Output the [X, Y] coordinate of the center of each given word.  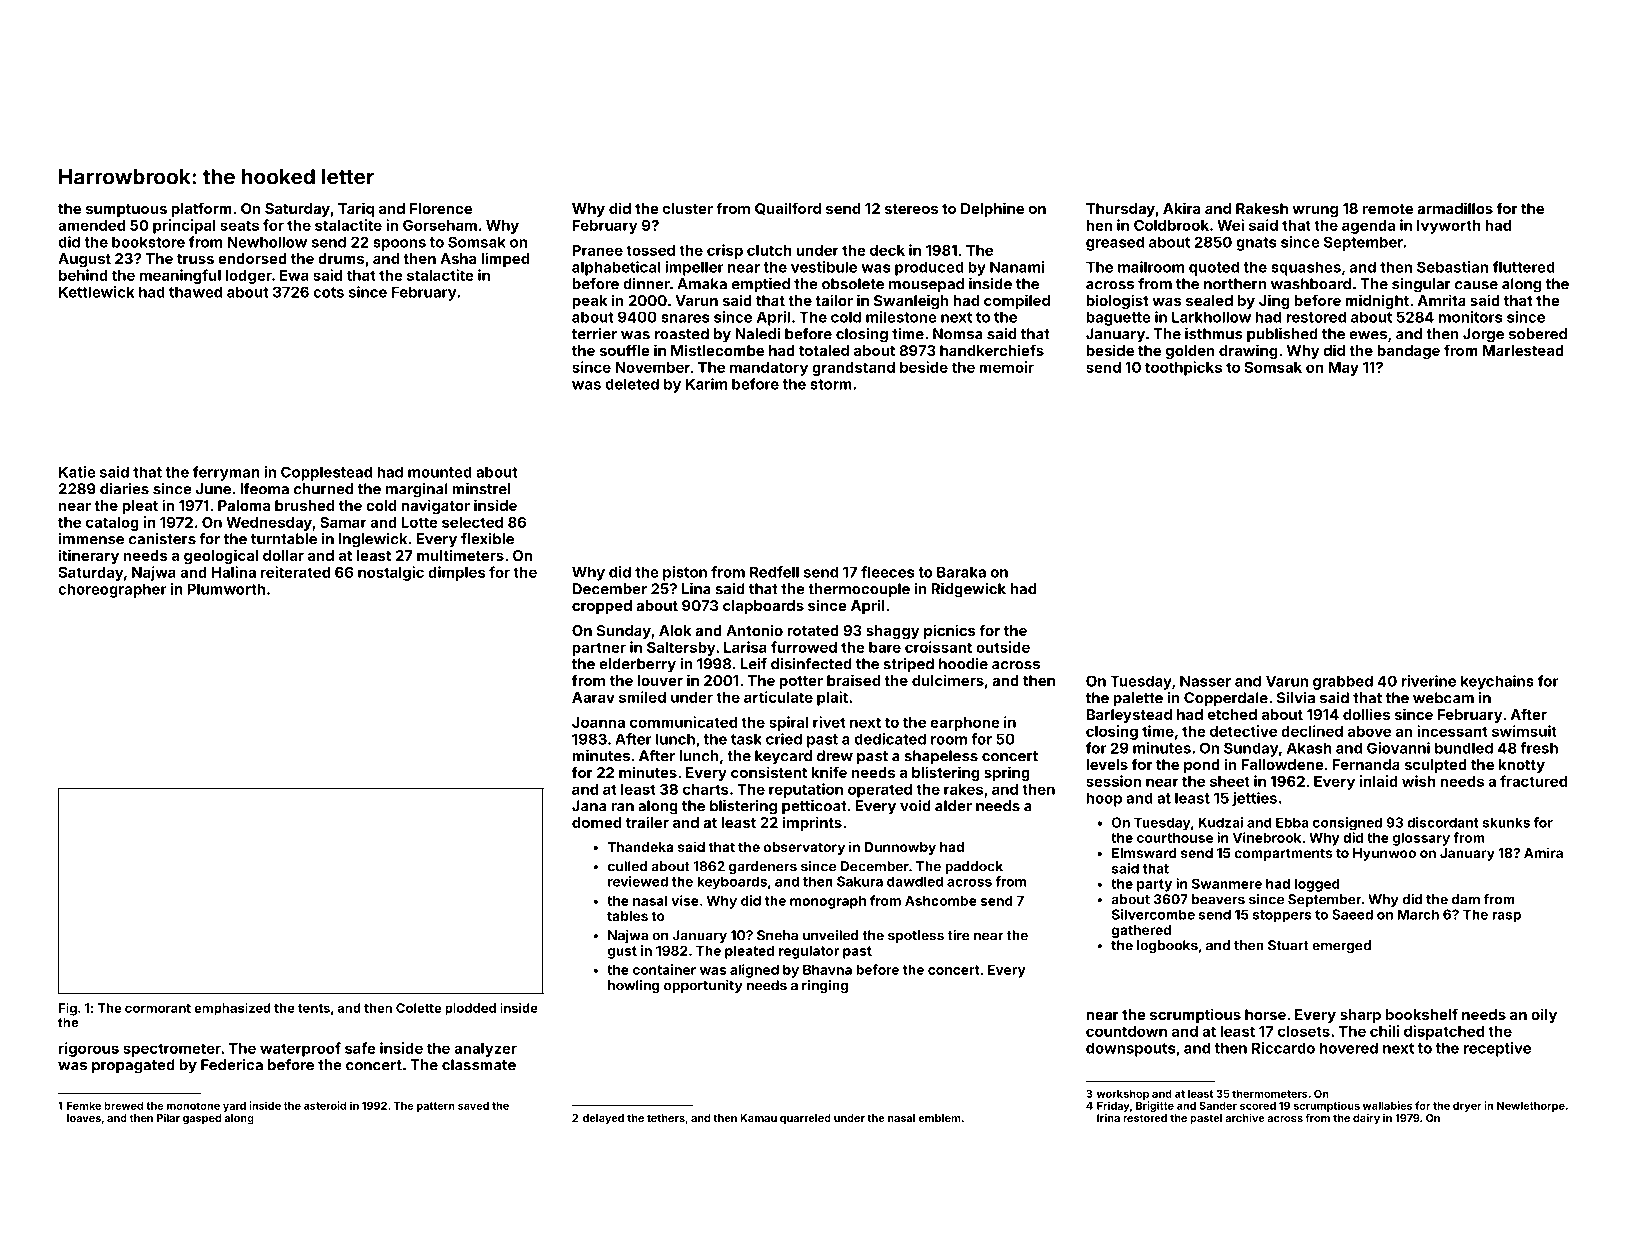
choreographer [112, 590]
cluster [688, 208]
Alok [675, 630]
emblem [939, 1118]
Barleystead [1129, 716]
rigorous [89, 1049]
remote [1388, 209]
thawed [195, 292]
